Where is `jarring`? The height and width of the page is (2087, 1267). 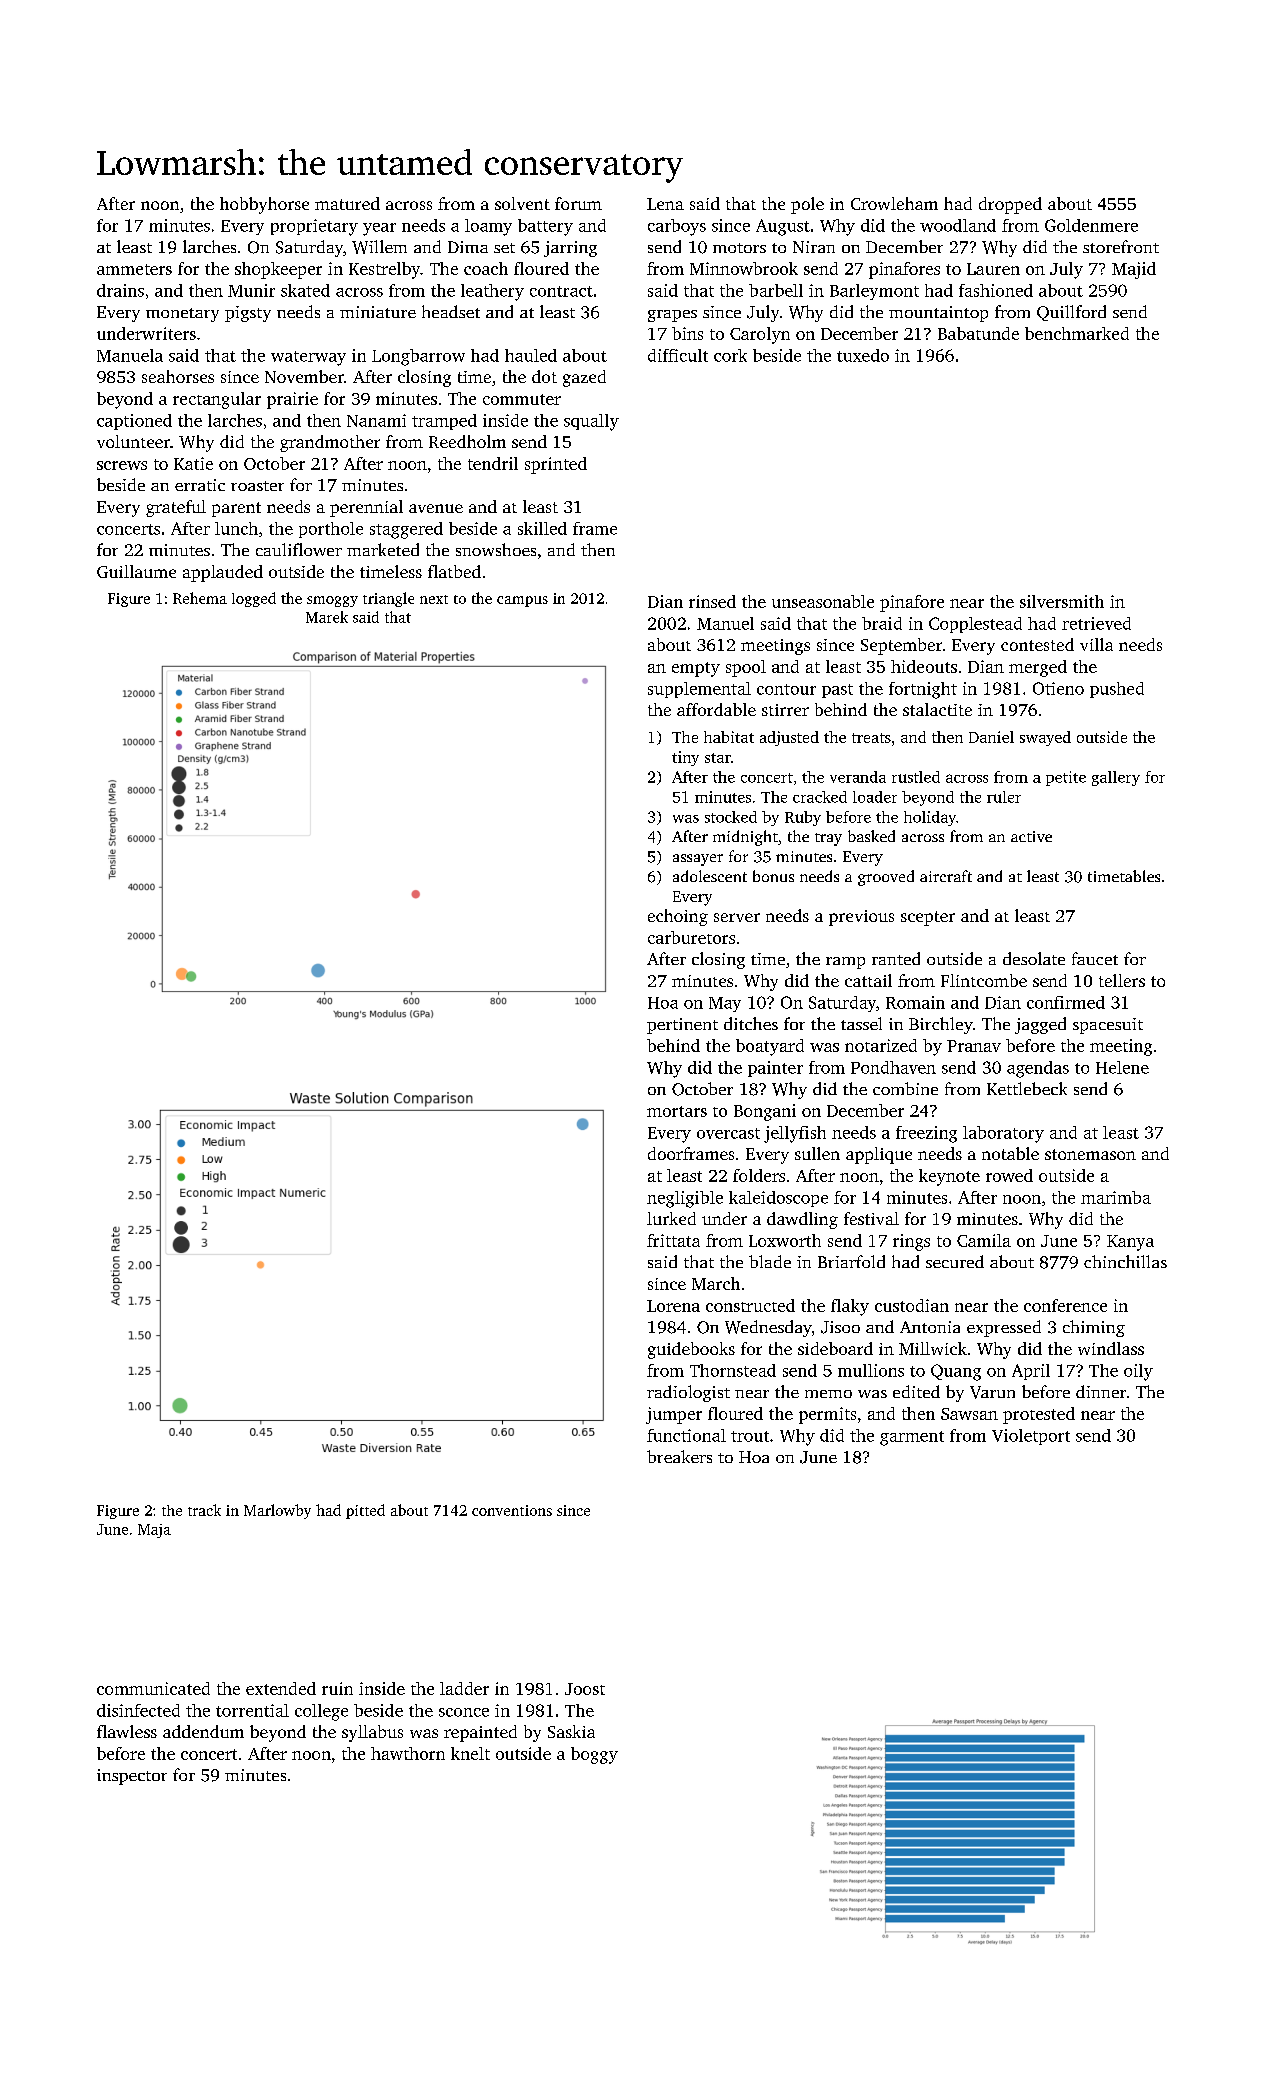 jarring is located at coordinates (570, 249).
